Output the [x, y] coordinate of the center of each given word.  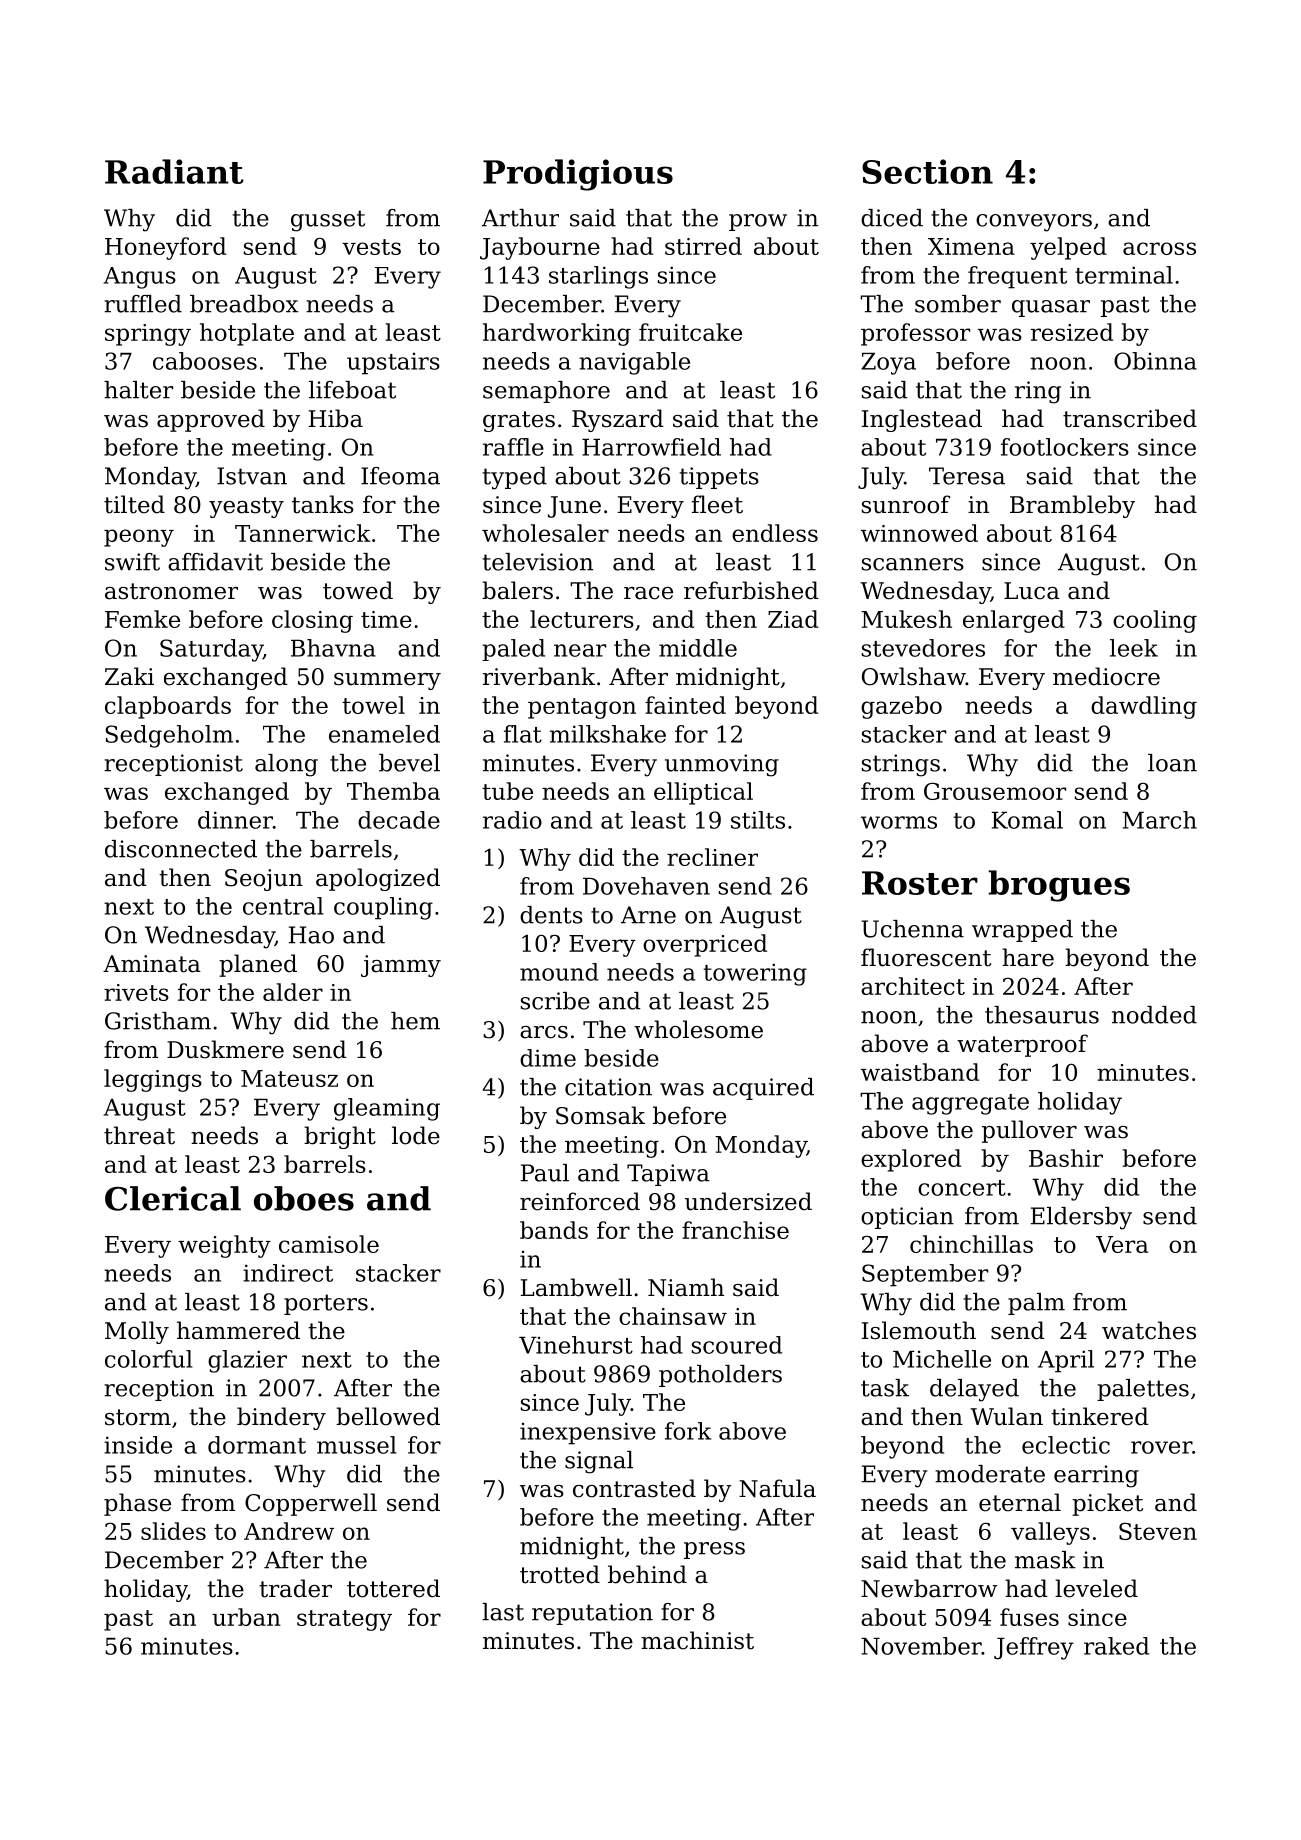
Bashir [1066, 1158]
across [1159, 248]
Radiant [174, 171]
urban [246, 1617]
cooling [1155, 621]
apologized [378, 879]
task [885, 1388]
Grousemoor [995, 791]
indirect [288, 1273]
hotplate [247, 334]
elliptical [703, 793]
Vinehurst [576, 1345]
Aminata [152, 964]
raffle [513, 447]
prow [758, 222]
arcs [544, 1032]
